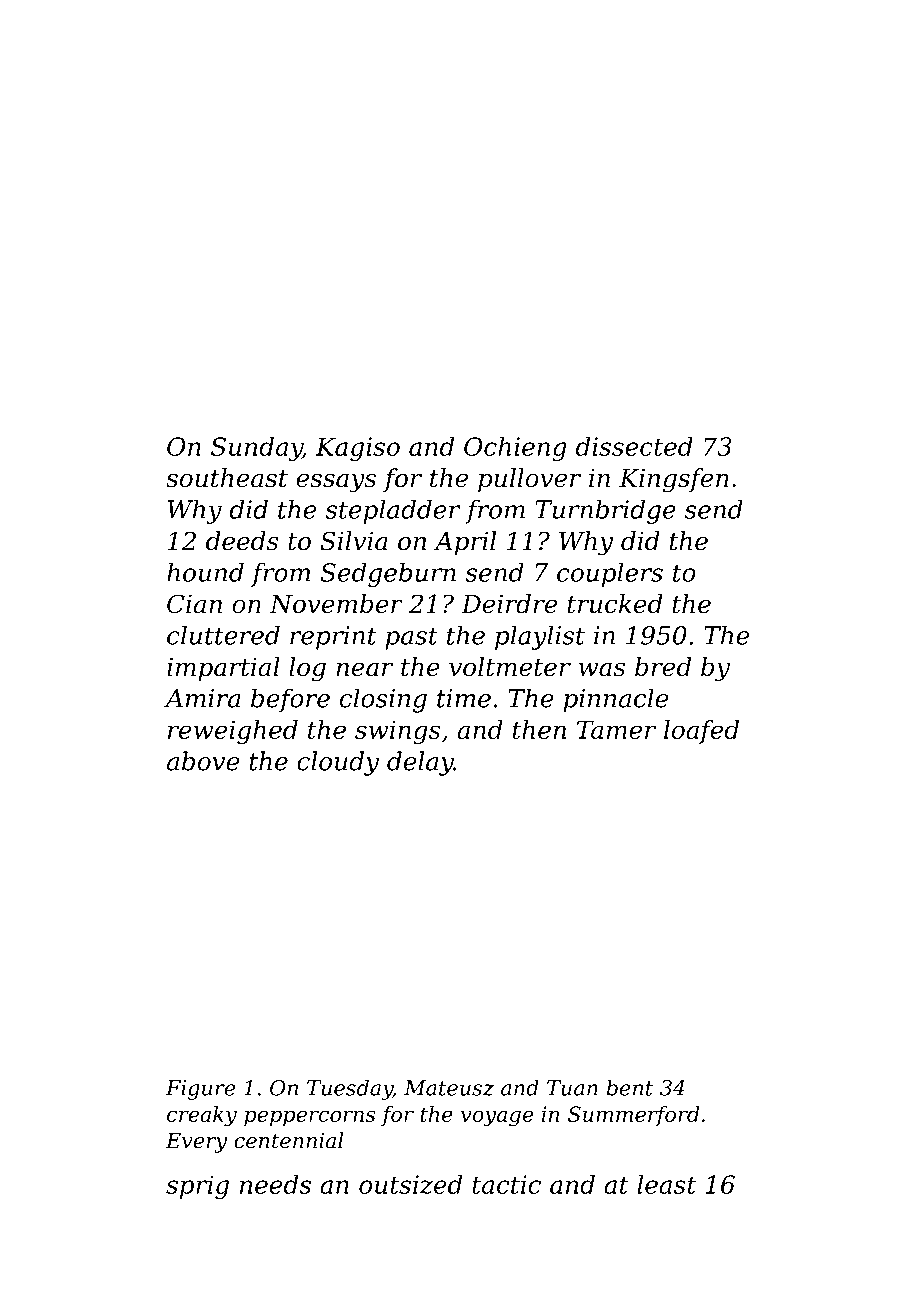 Image resolution: width=924 pixels, height=1311 pixels. Describe the element at coordinates (674, 480) in the screenshot. I see `Kingsfen` at that location.
